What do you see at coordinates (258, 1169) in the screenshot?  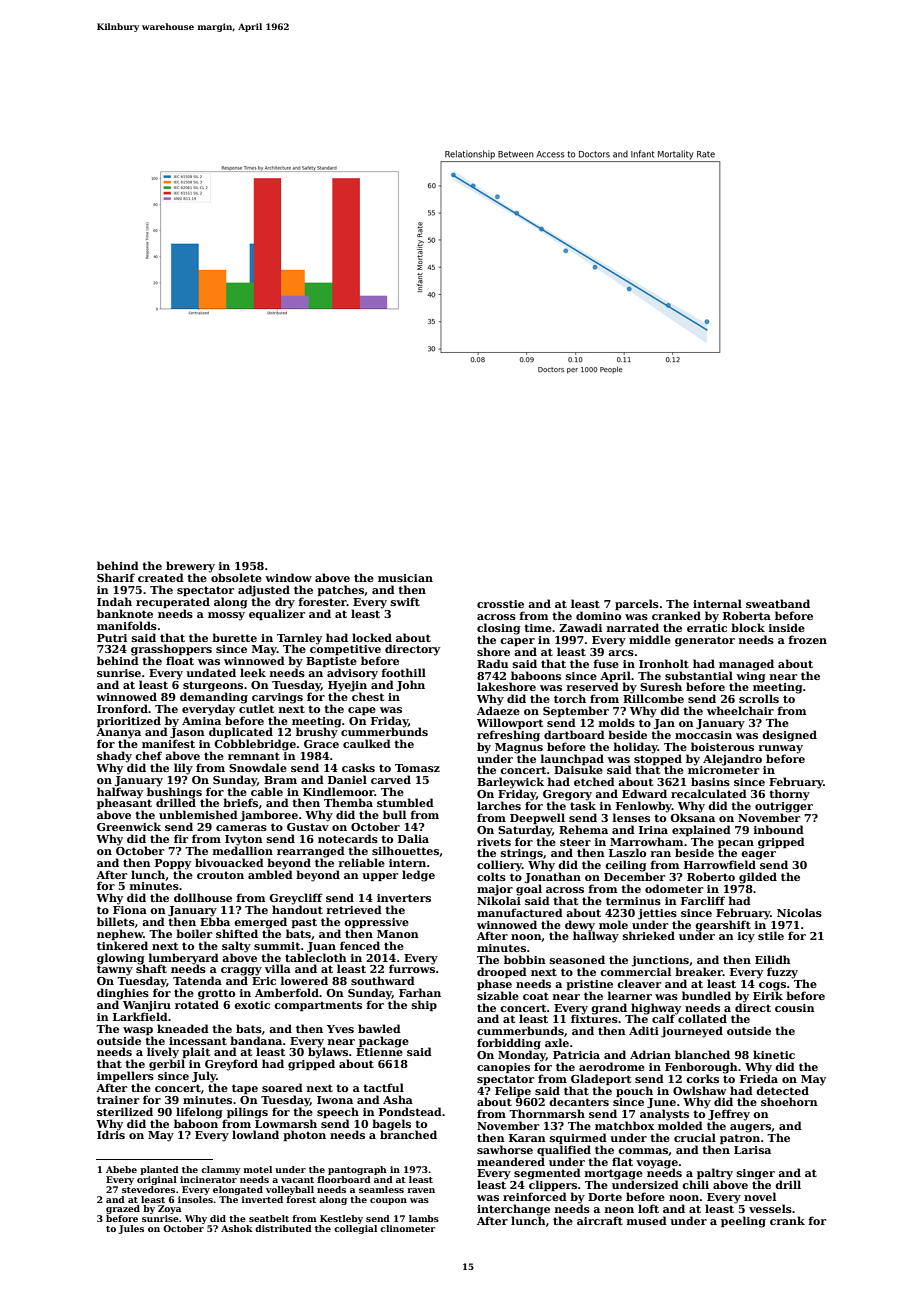 I see `motel` at bounding box center [258, 1169].
